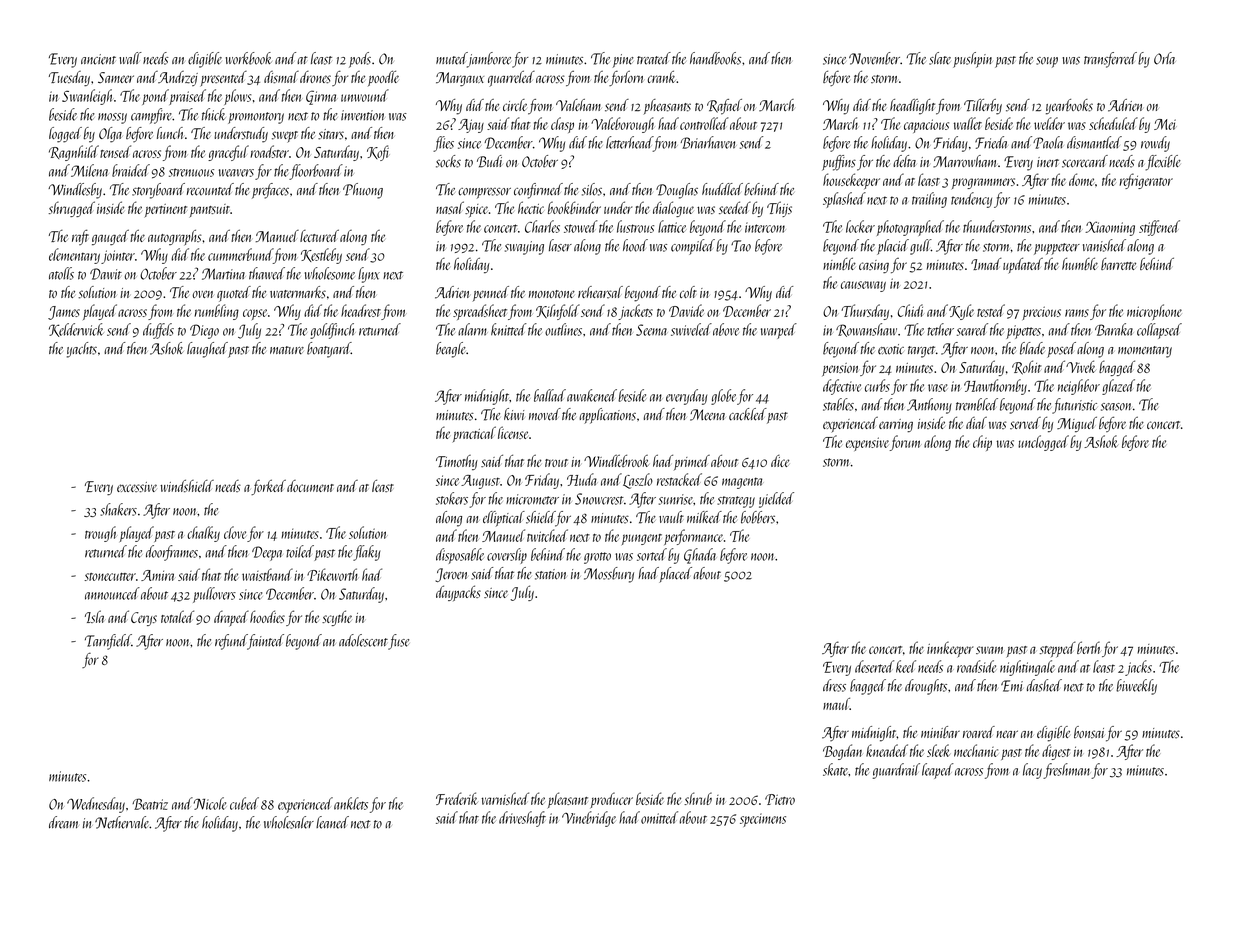  Describe the element at coordinates (137, 487) in the image. I see `excessive` at that location.
